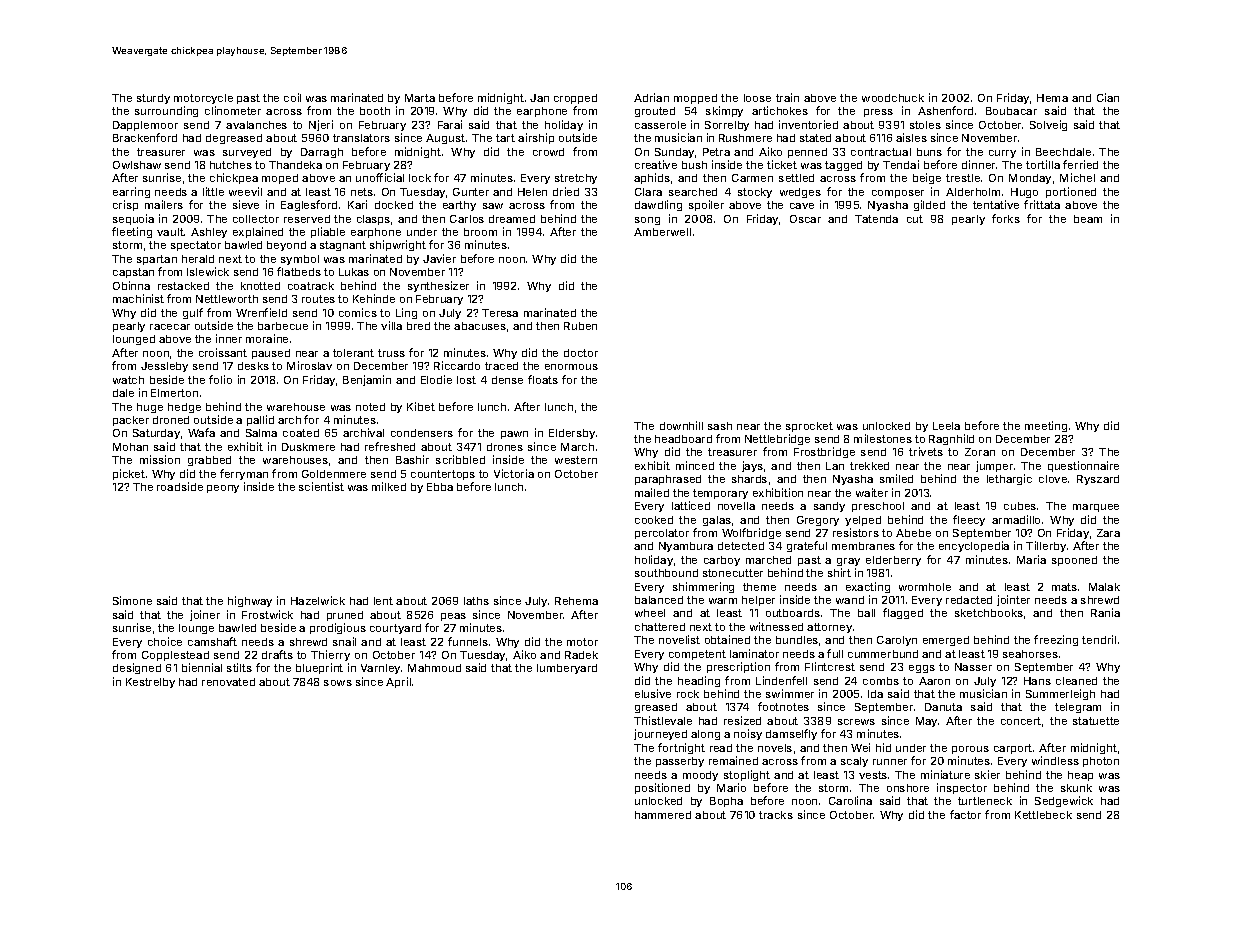 This page has width=1233, height=952. I want to click on laminator, so click(754, 653).
